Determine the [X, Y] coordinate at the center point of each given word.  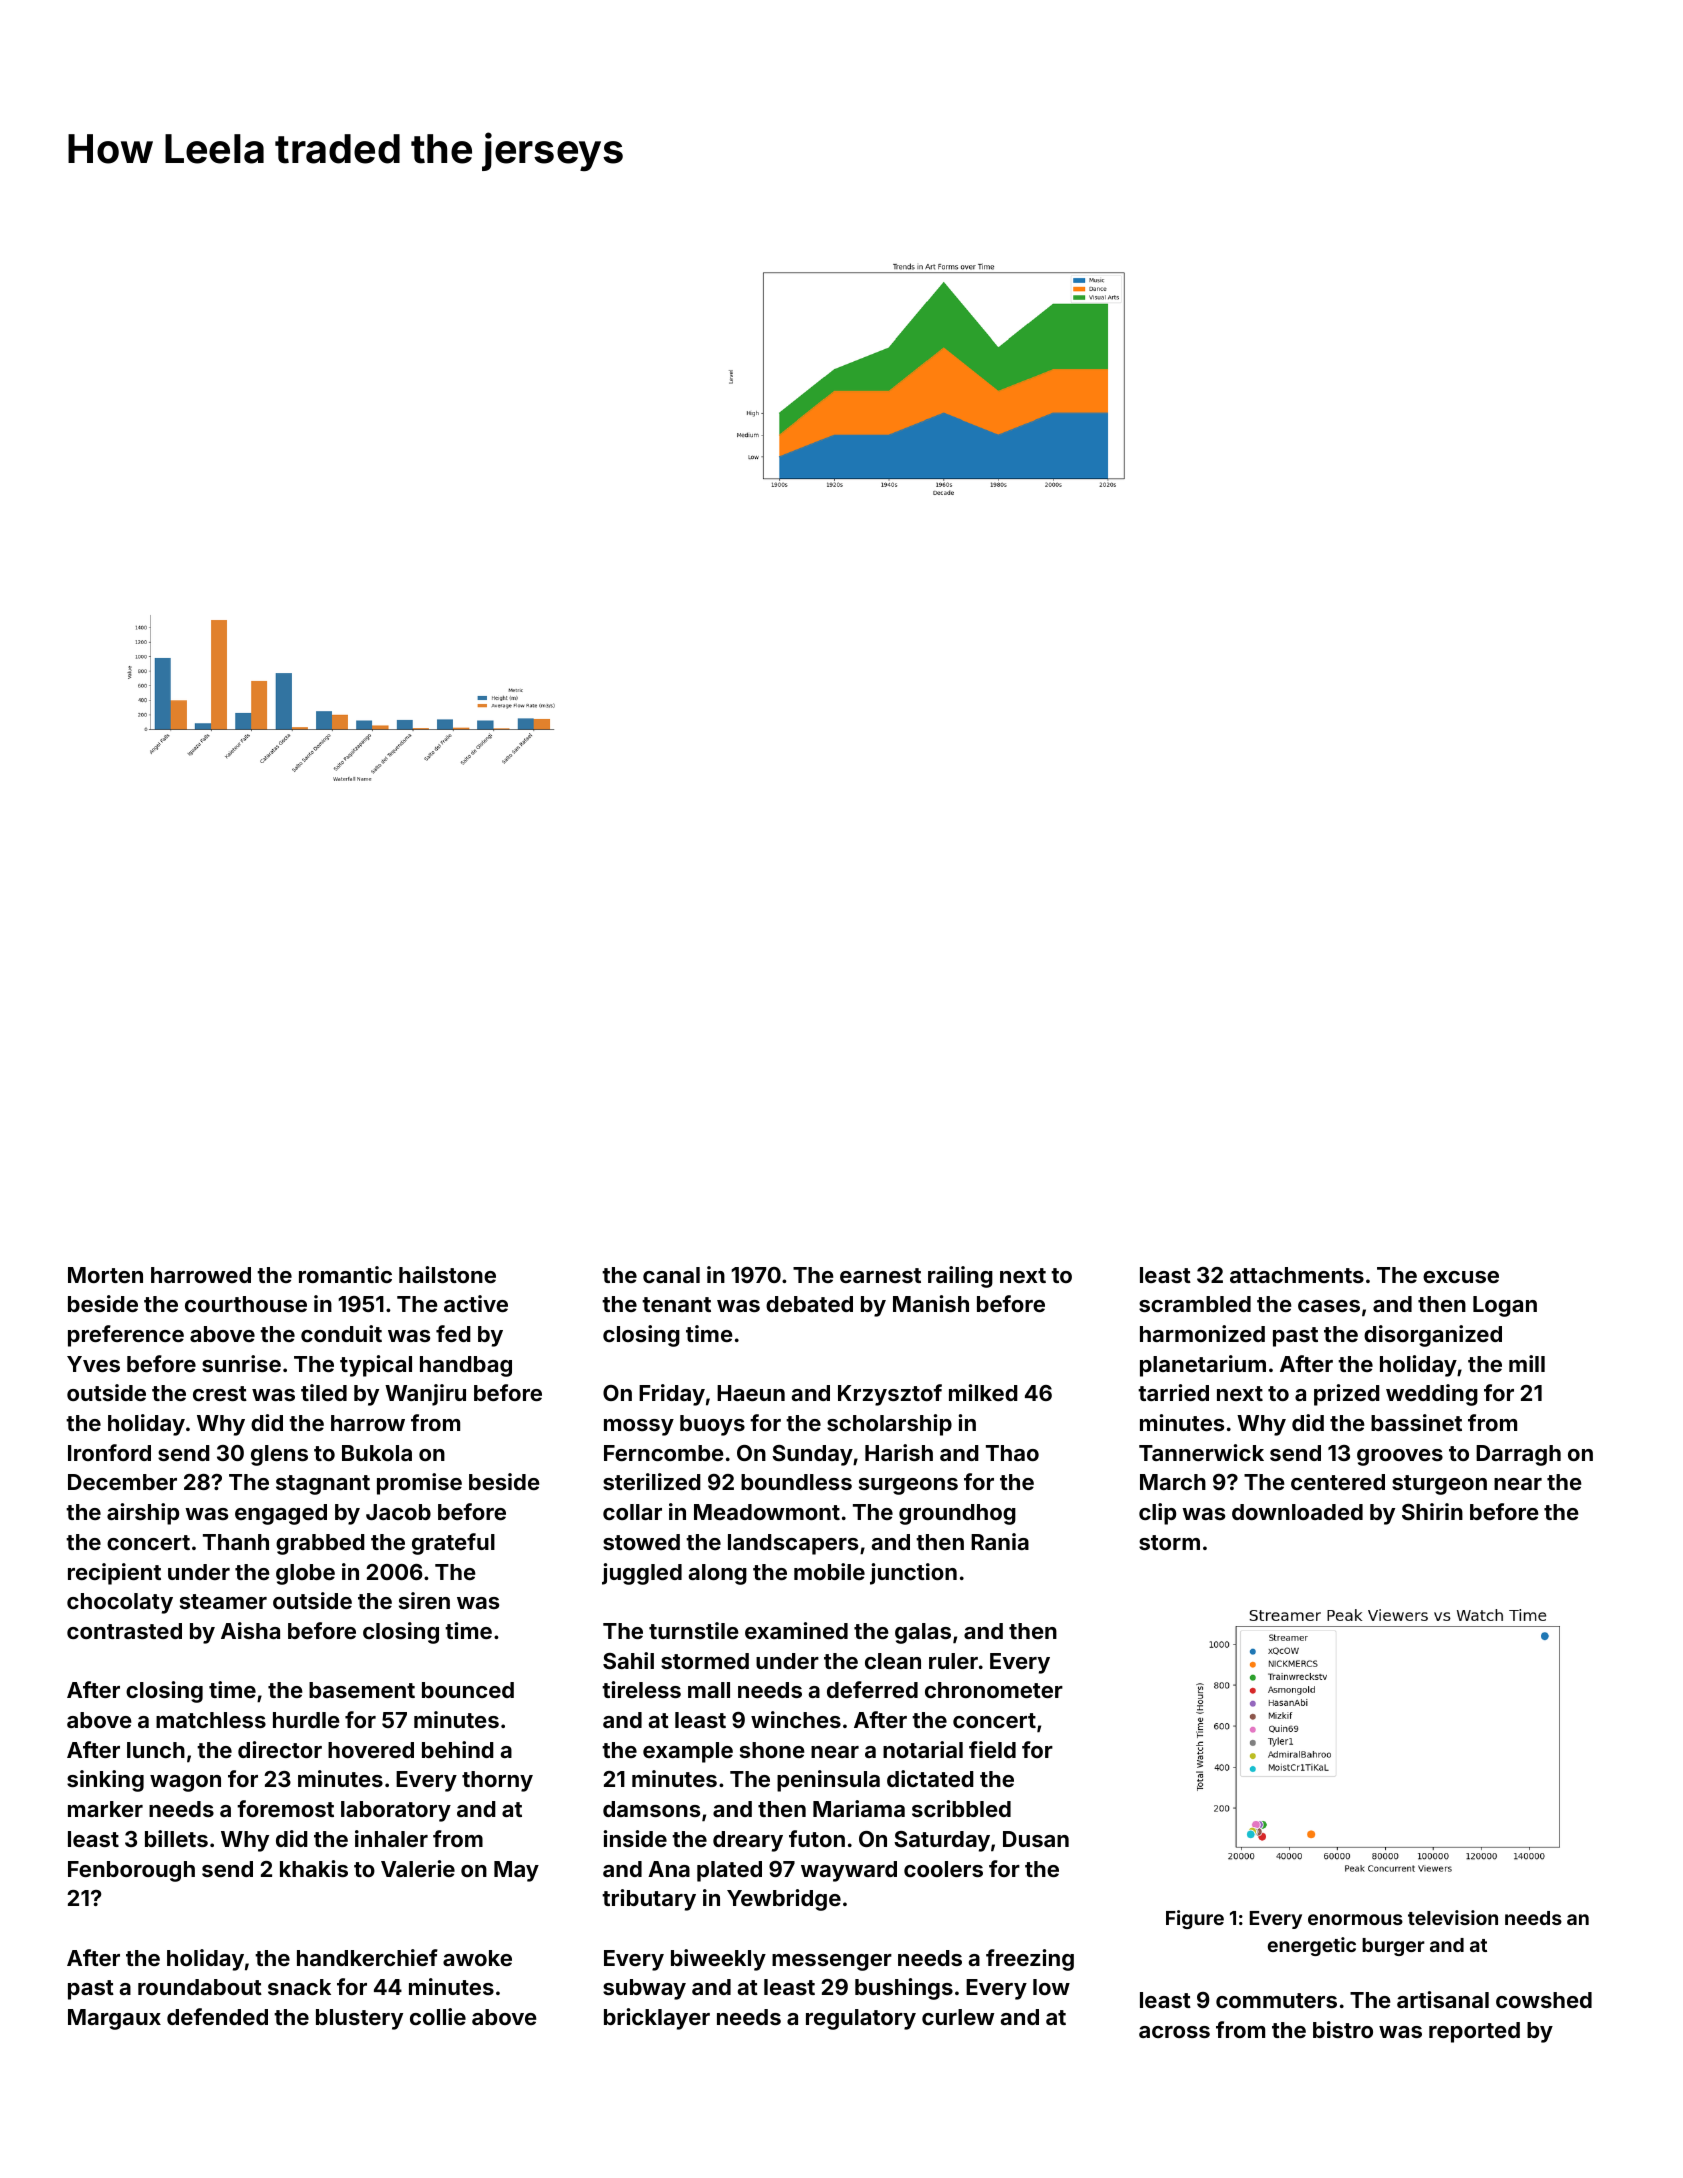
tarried [1173, 1392]
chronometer [994, 1690]
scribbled [961, 1808]
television [1453, 1917]
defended [217, 2016]
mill [1527, 1363]
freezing [1030, 1960]
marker [105, 1809]
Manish [931, 1303]
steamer [223, 1601]
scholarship [889, 1425]
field [992, 1749]
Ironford [109, 1452]
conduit [341, 1333]
